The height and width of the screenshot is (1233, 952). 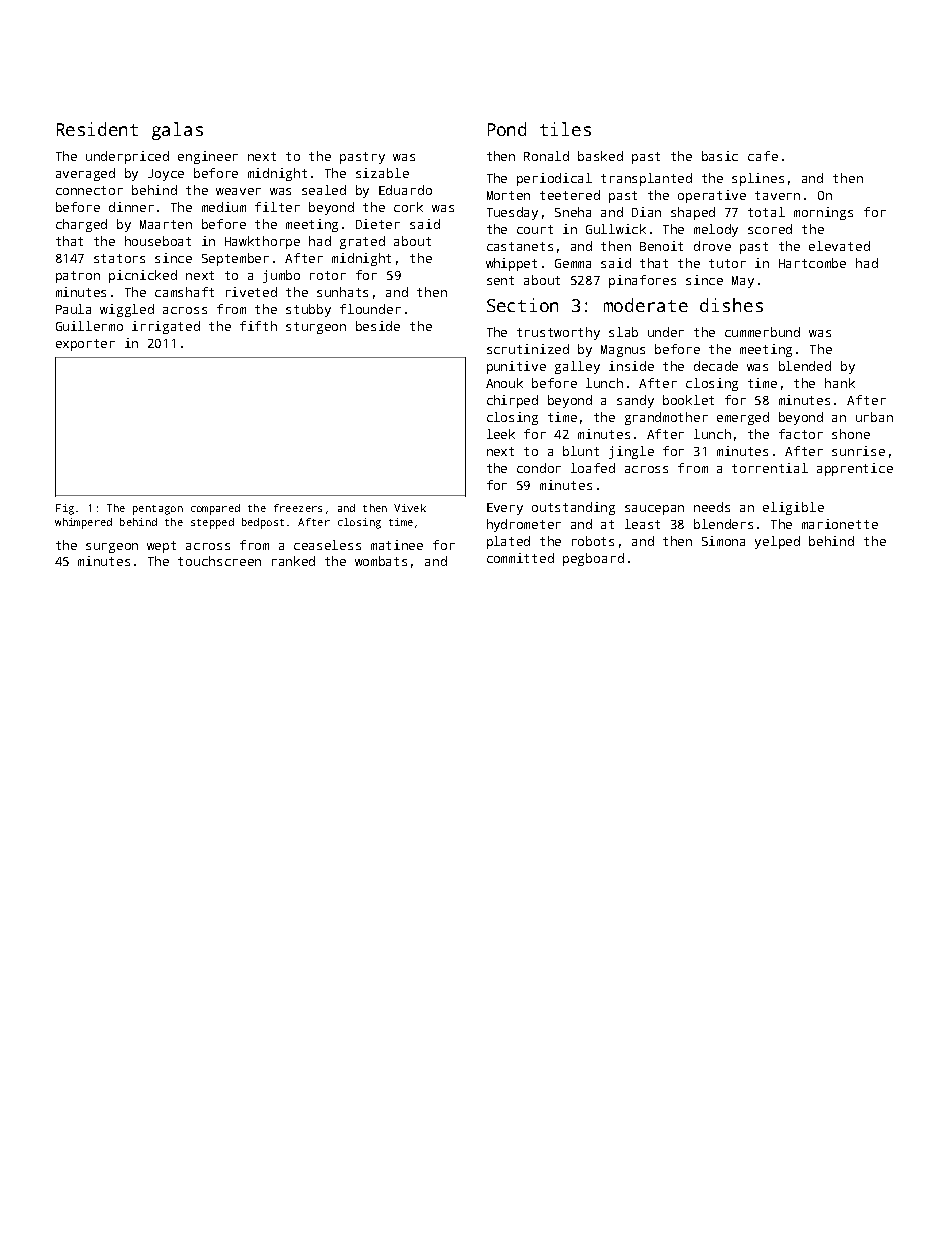 What do you see at coordinates (381, 561) in the screenshot?
I see `wombats` at bounding box center [381, 561].
